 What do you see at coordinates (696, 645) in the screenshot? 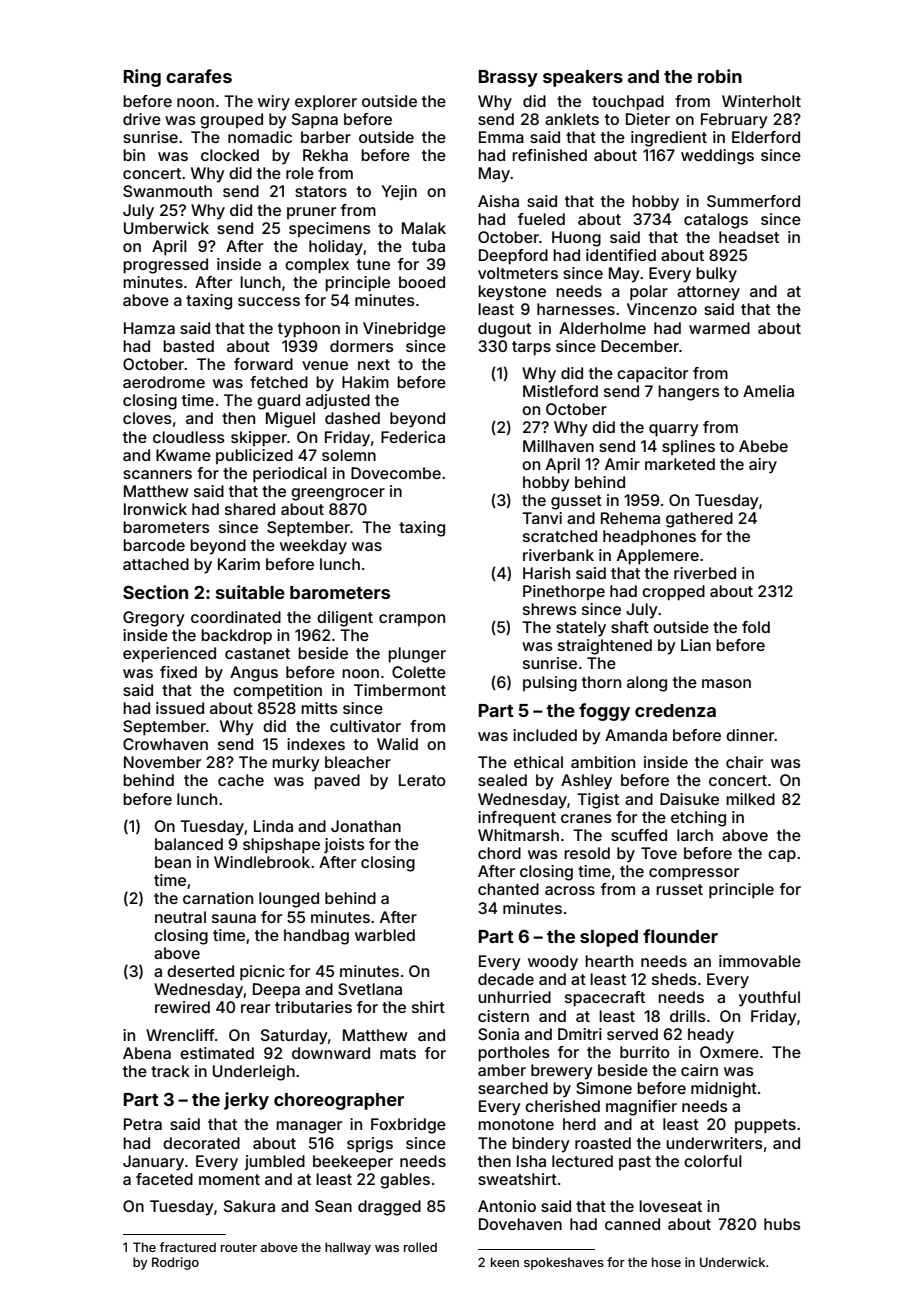
I see `Lian` at bounding box center [696, 645].
